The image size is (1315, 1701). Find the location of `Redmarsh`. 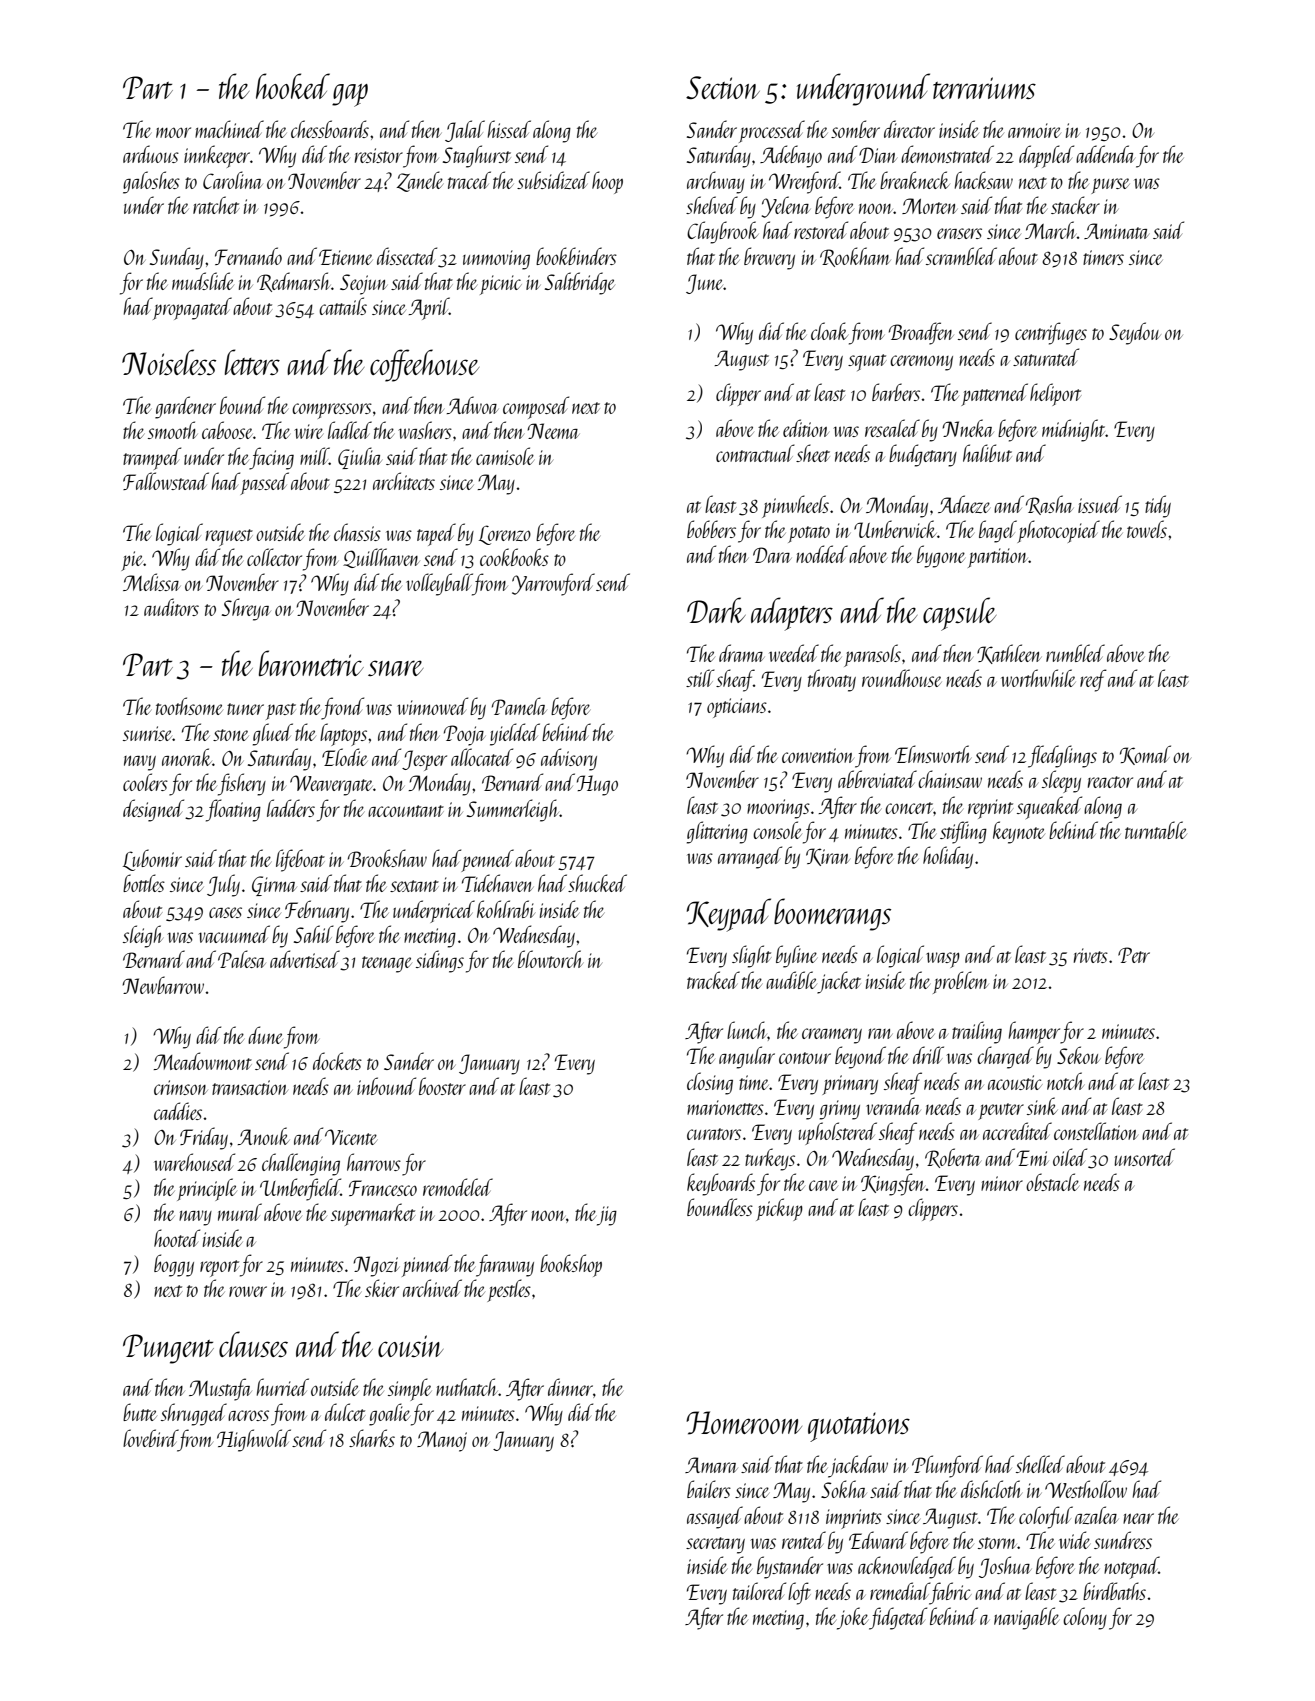

Redmarsh is located at coordinates (294, 282).
